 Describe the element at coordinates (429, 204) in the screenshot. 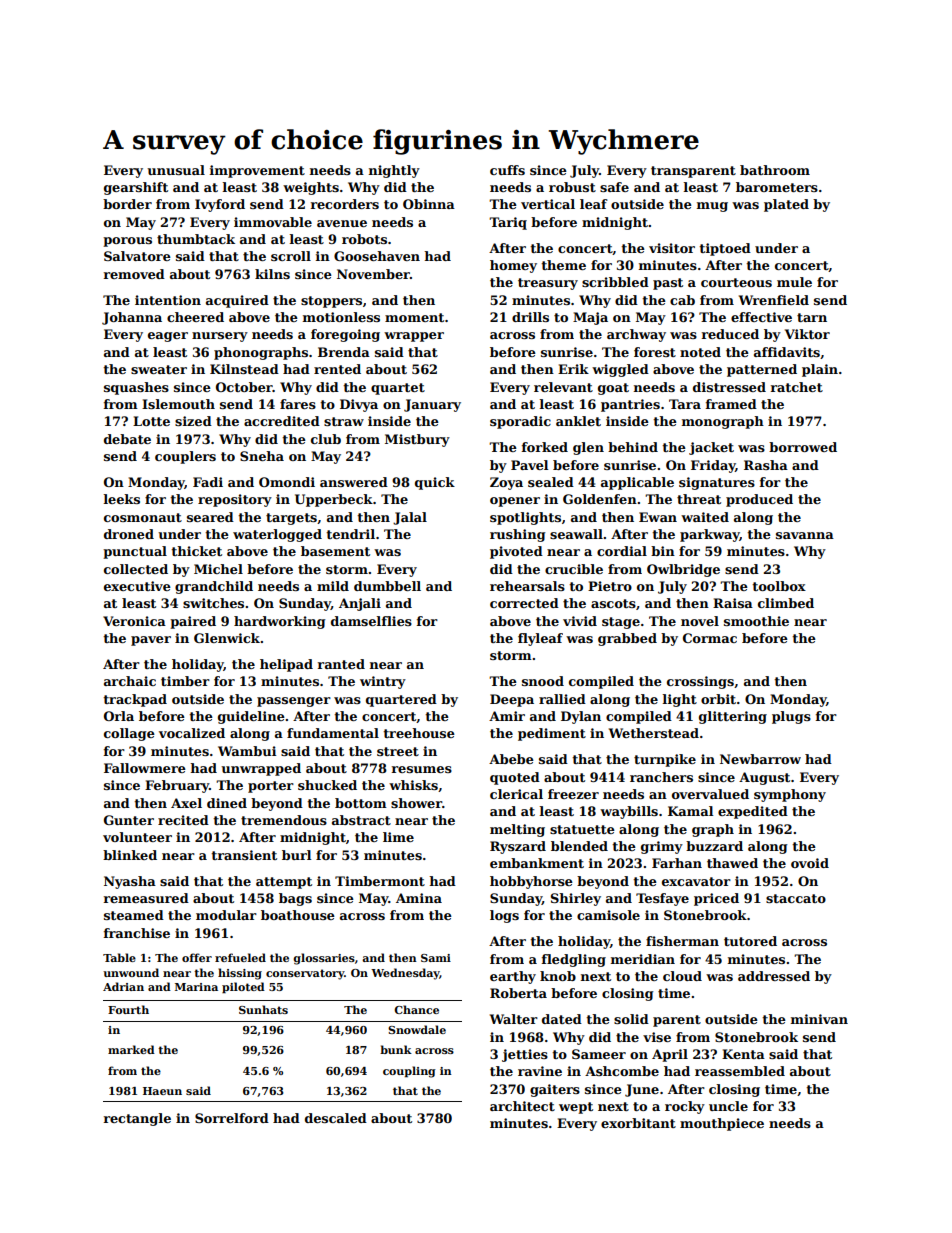

I see `Obinna` at that location.
